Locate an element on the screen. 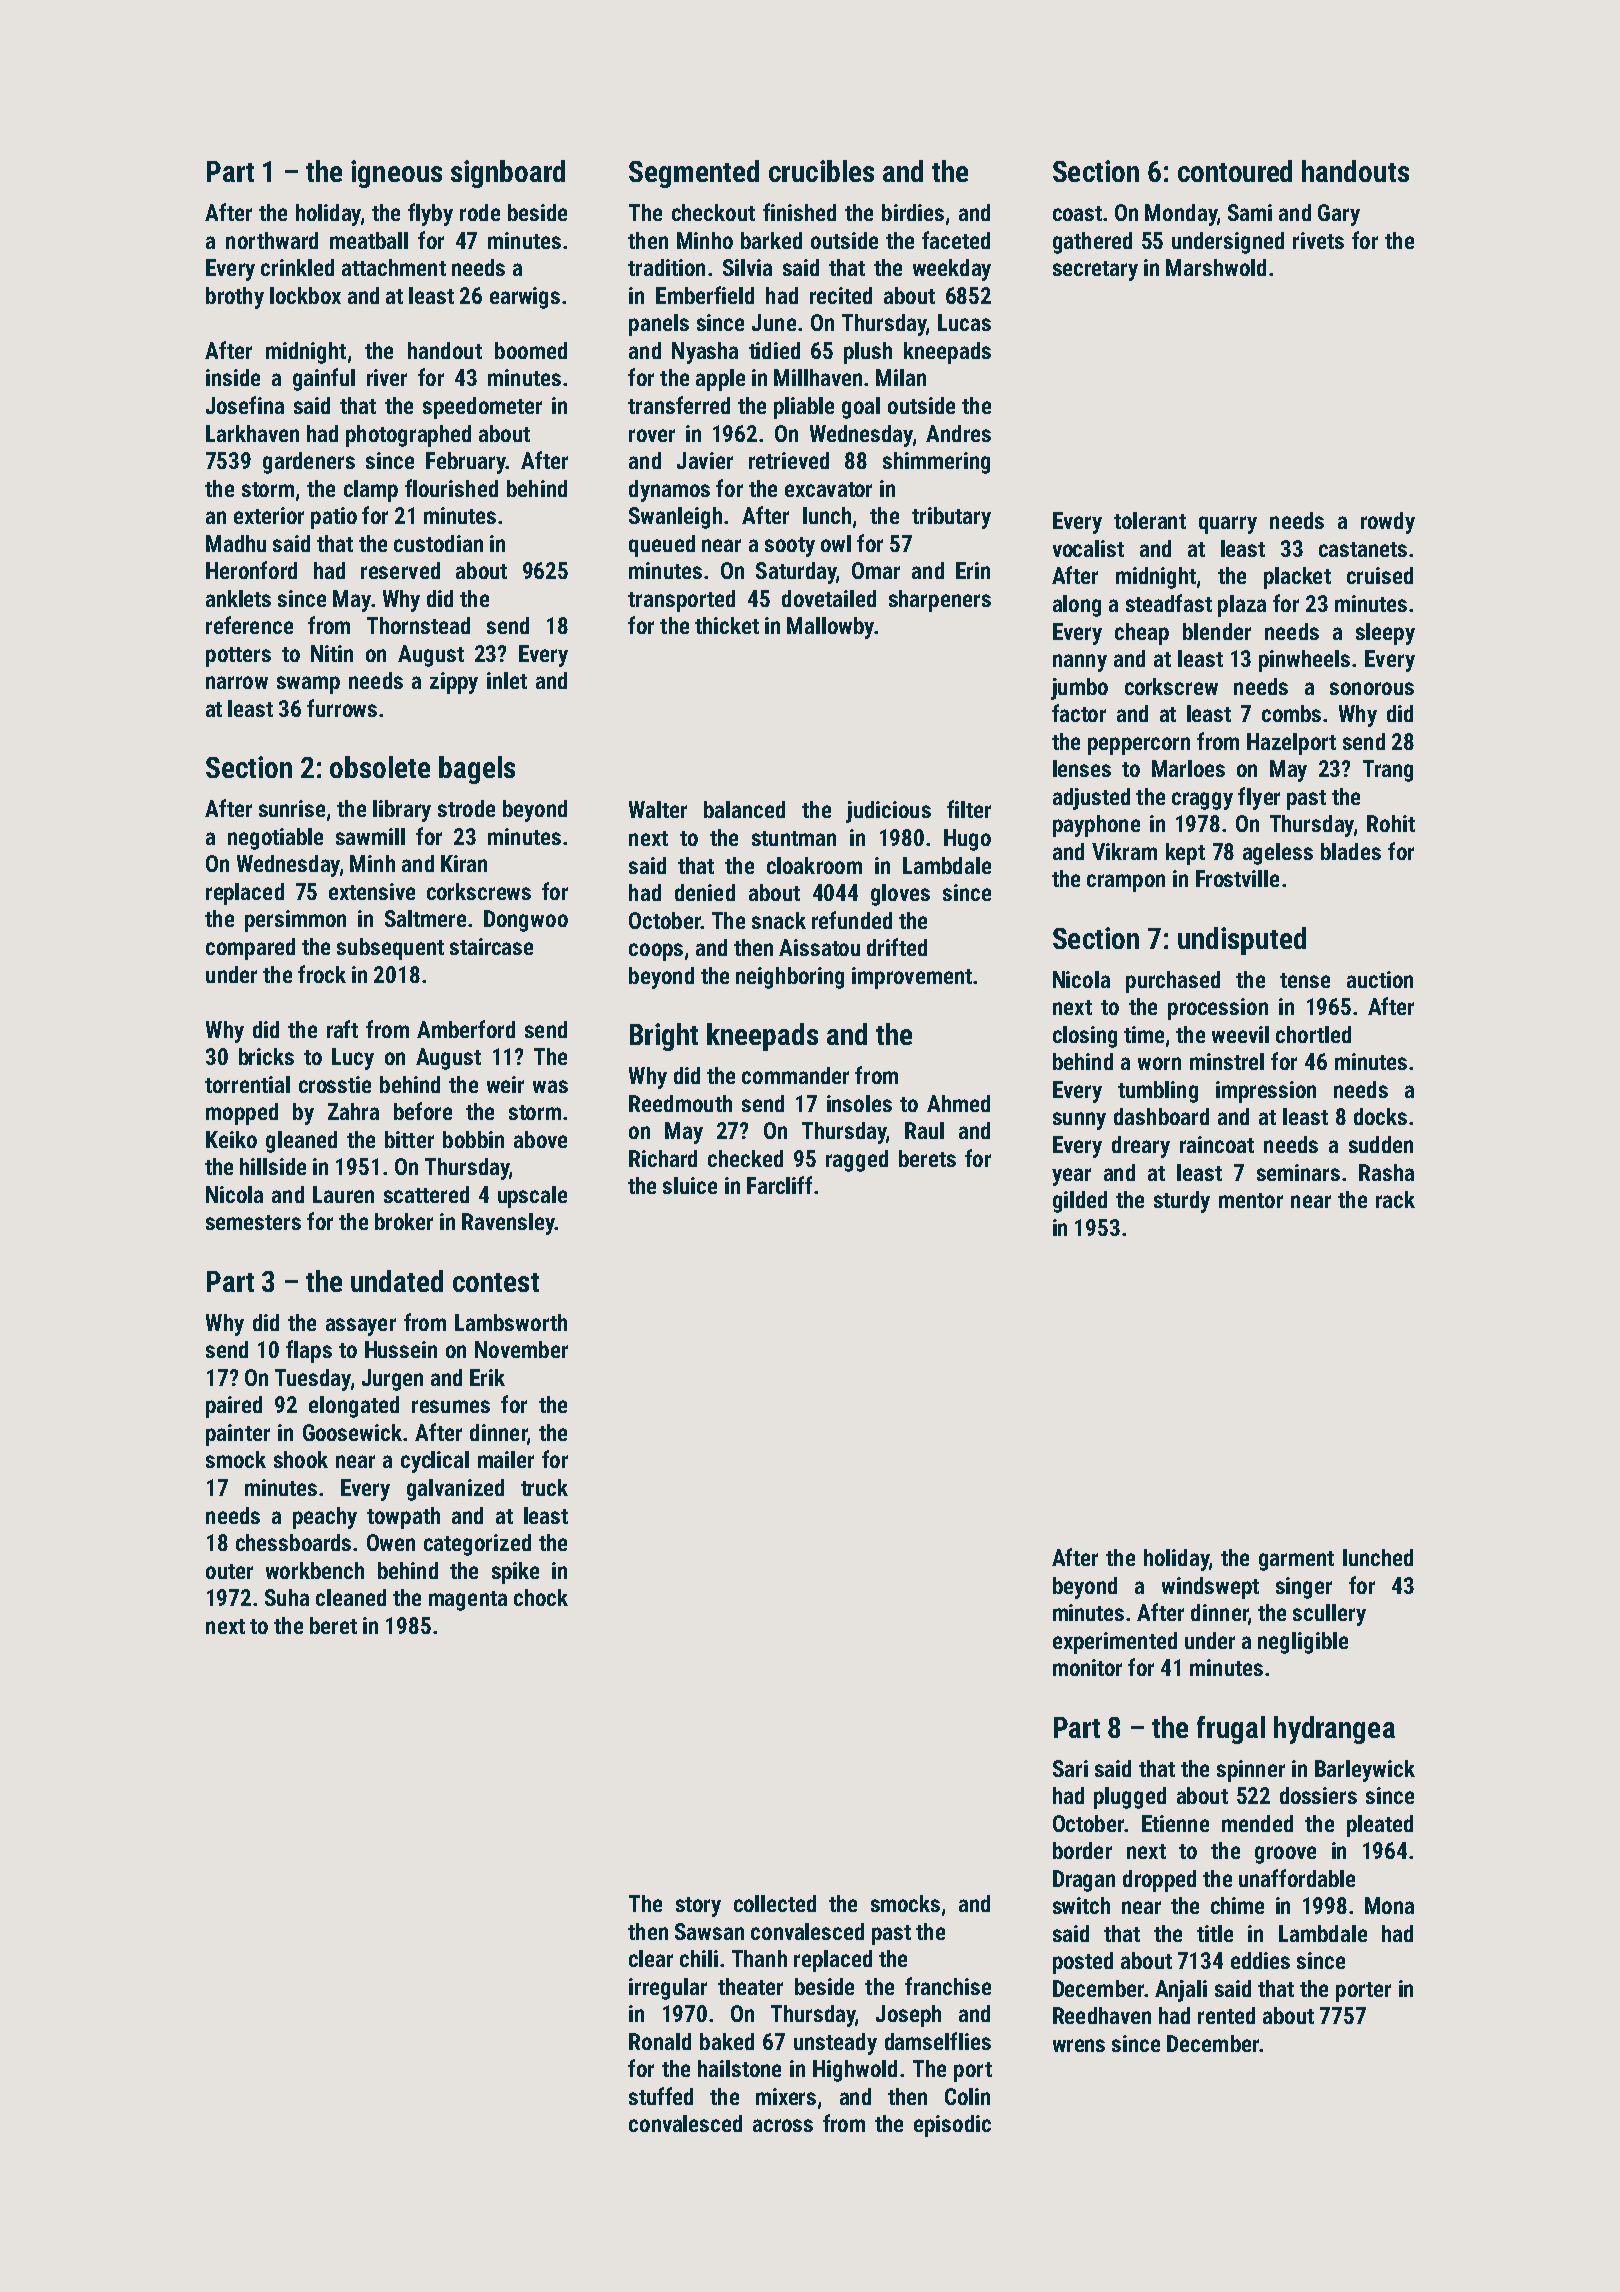 The image size is (1620, 2292). collected is located at coordinates (775, 1903).
